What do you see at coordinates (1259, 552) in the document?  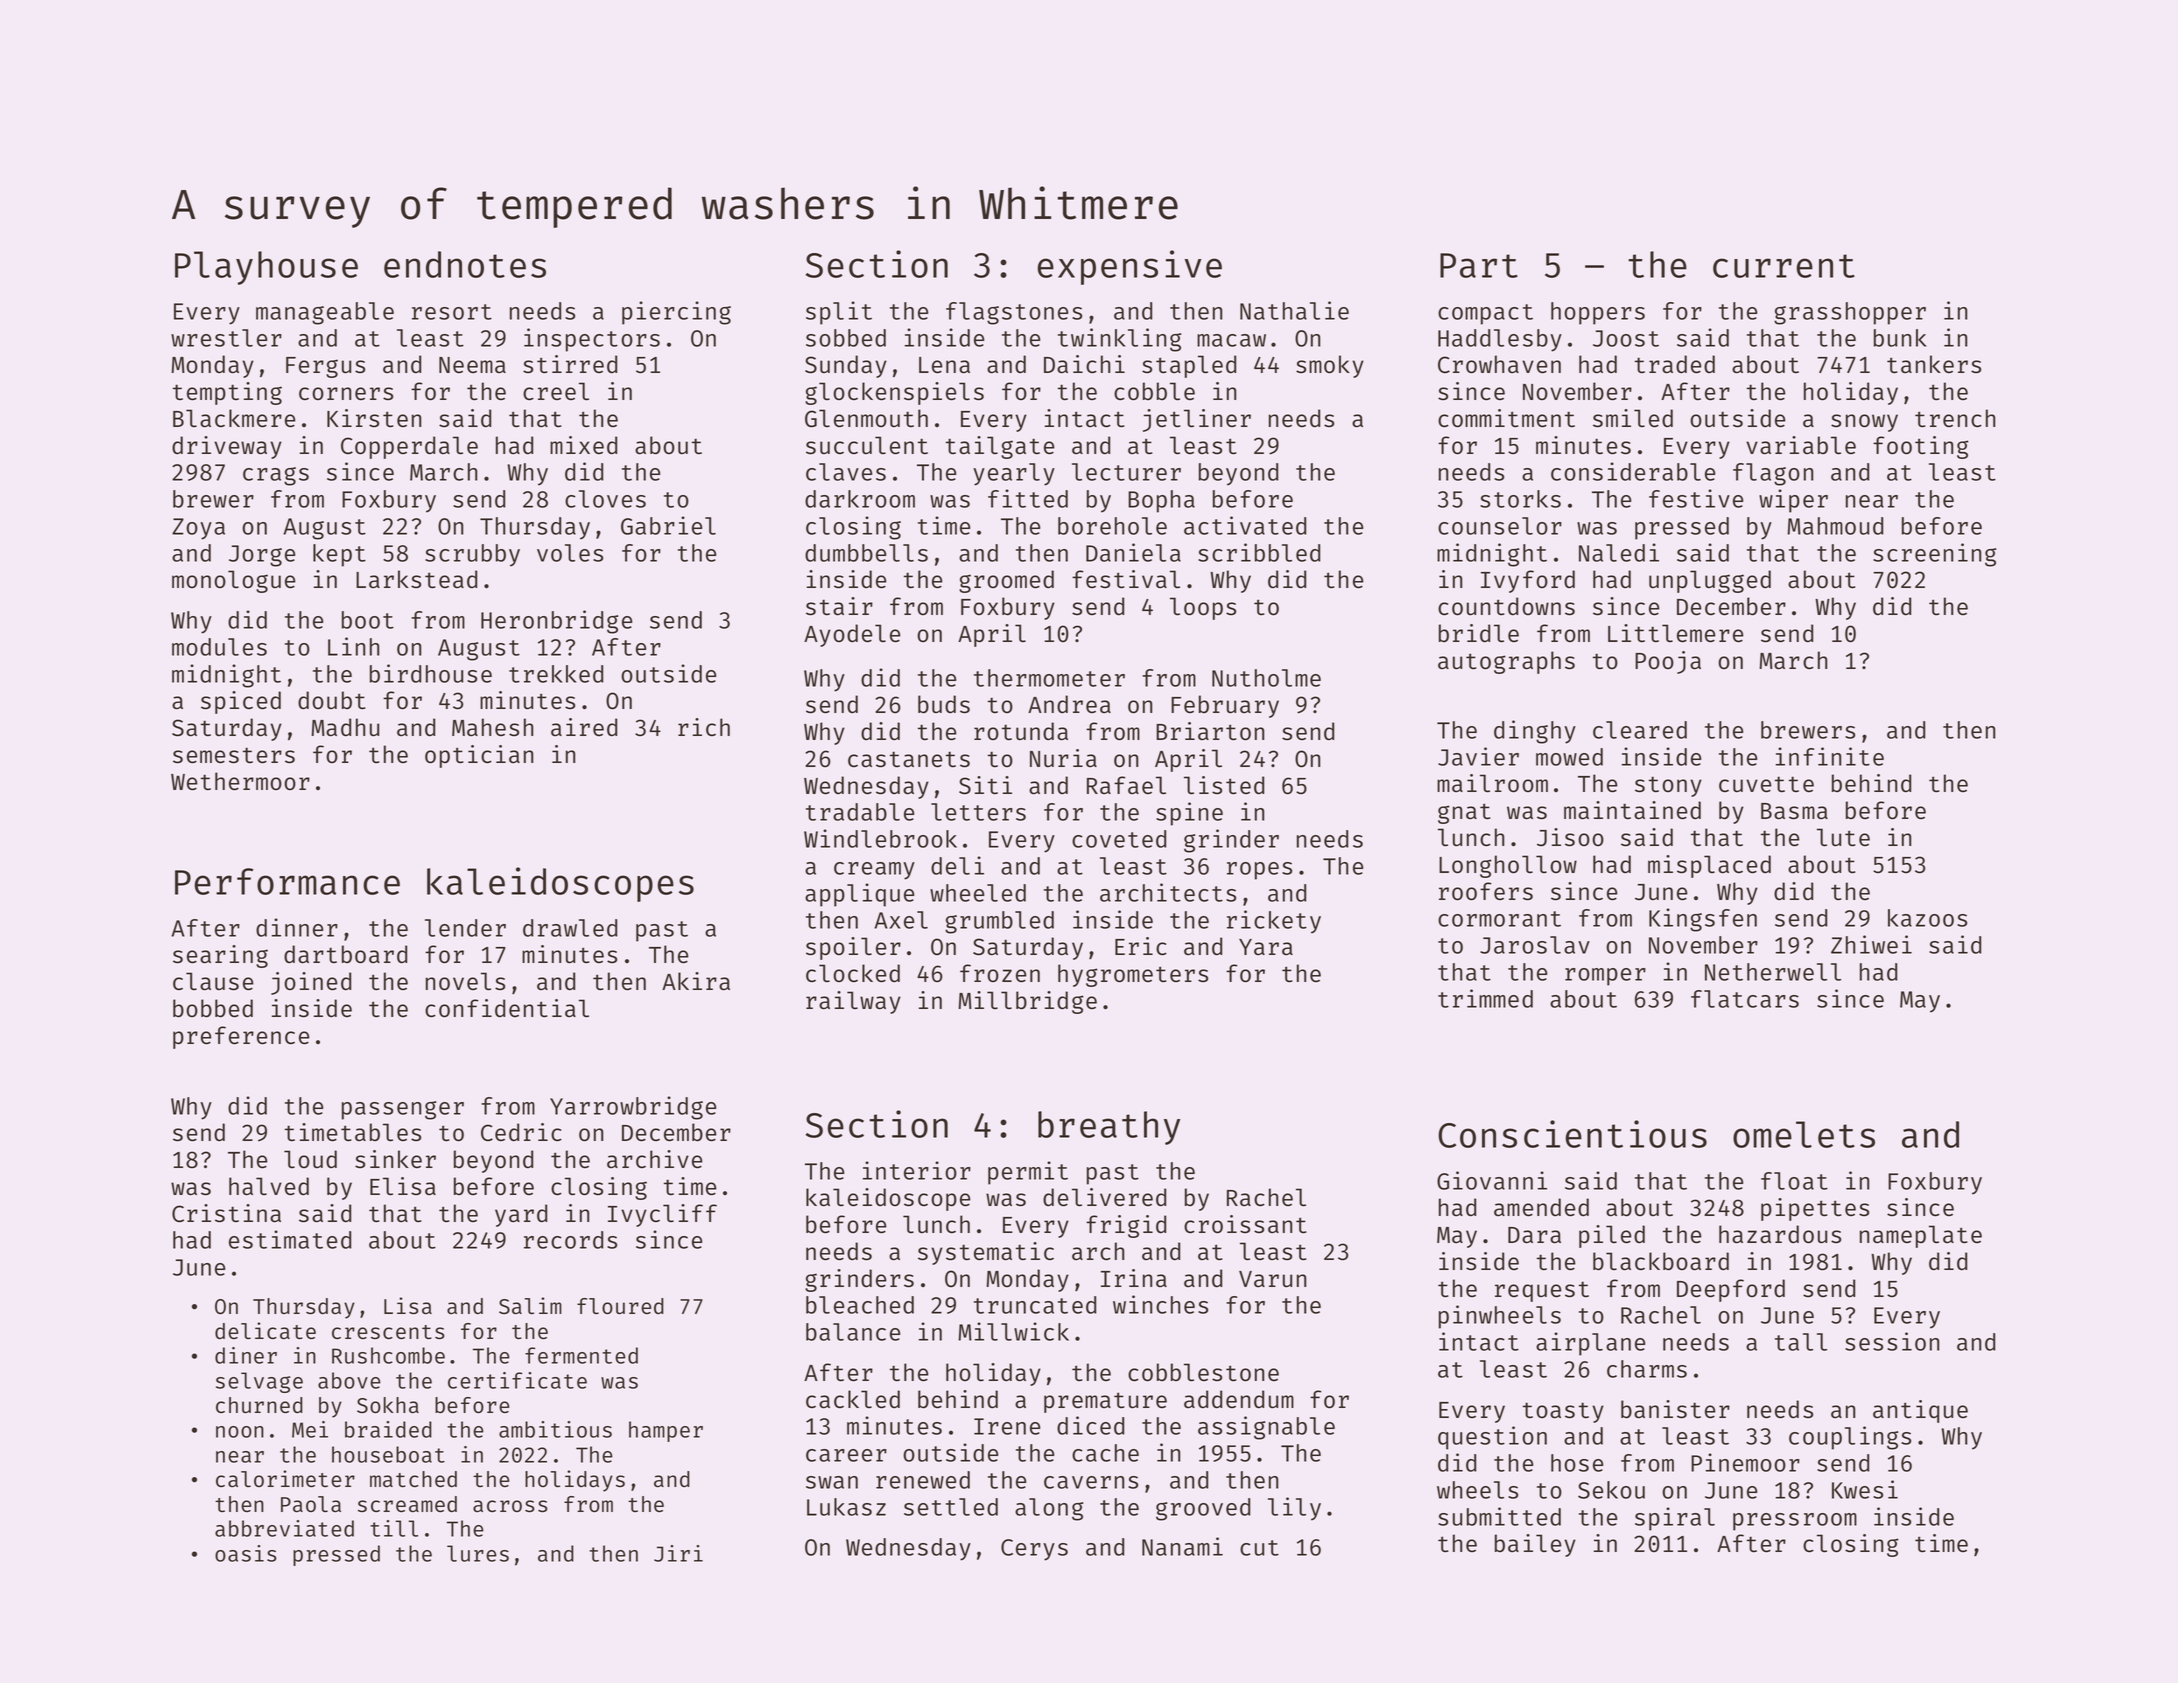 I see `scribbled` at bounding box center [1259, 552].
